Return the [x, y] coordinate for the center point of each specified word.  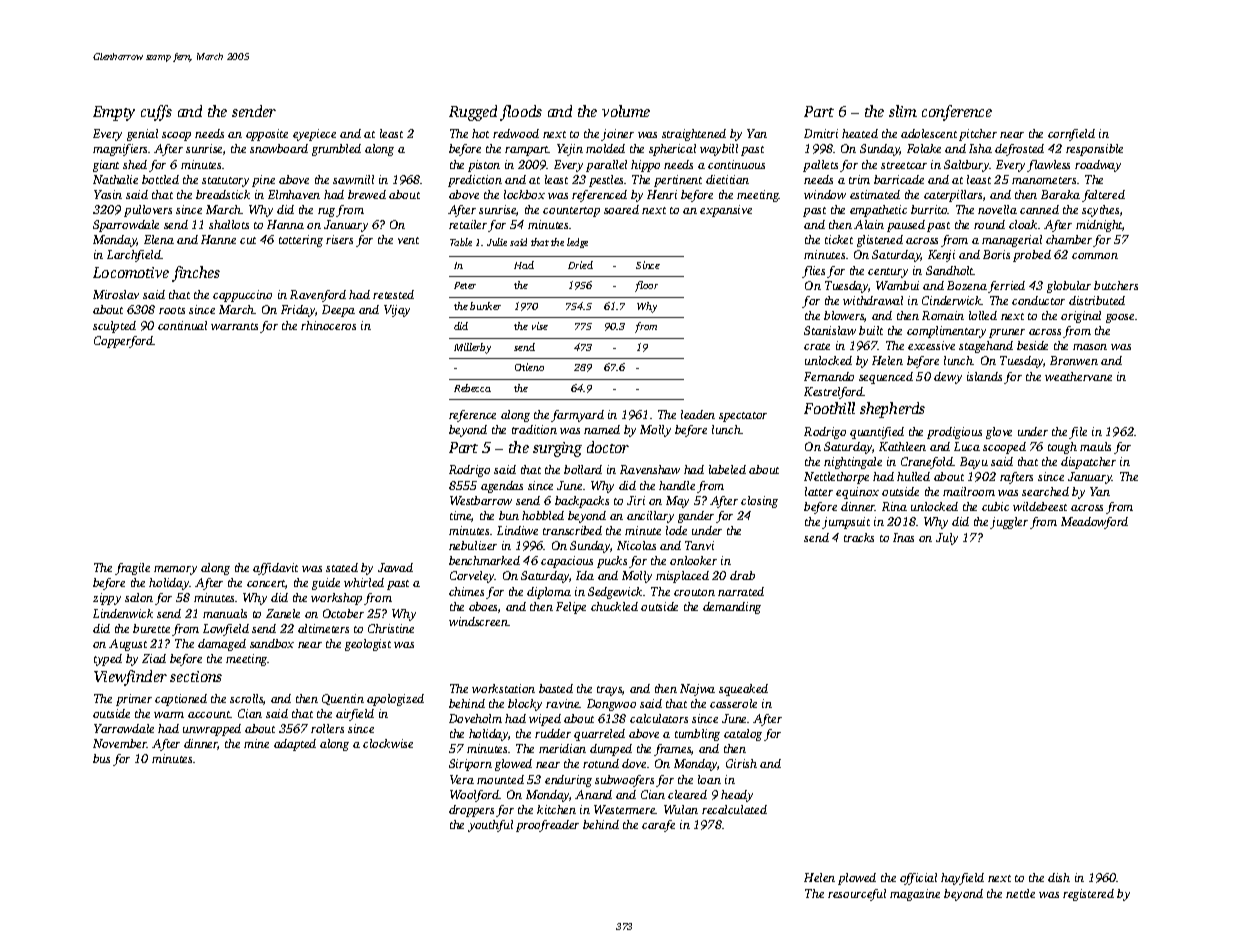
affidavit [275, 569]
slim [903, 111]
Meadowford [1094, 523]
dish [1059, 877]
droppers [471, 811]
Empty [114, 113]
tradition [534, 429]
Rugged [473, 113]
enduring [568, 781]
